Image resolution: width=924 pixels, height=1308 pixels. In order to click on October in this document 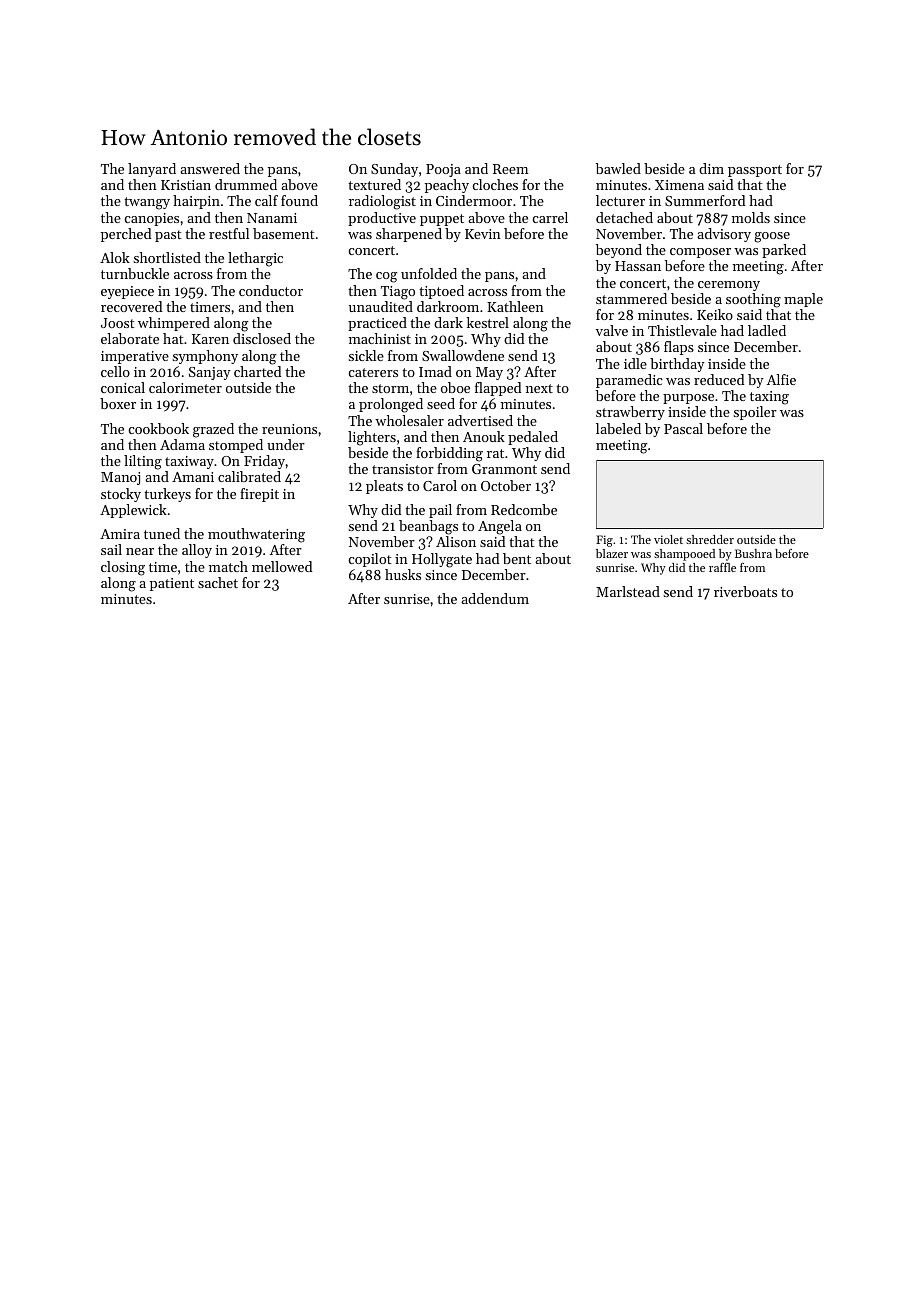, I will do `click(506, 485)`.
